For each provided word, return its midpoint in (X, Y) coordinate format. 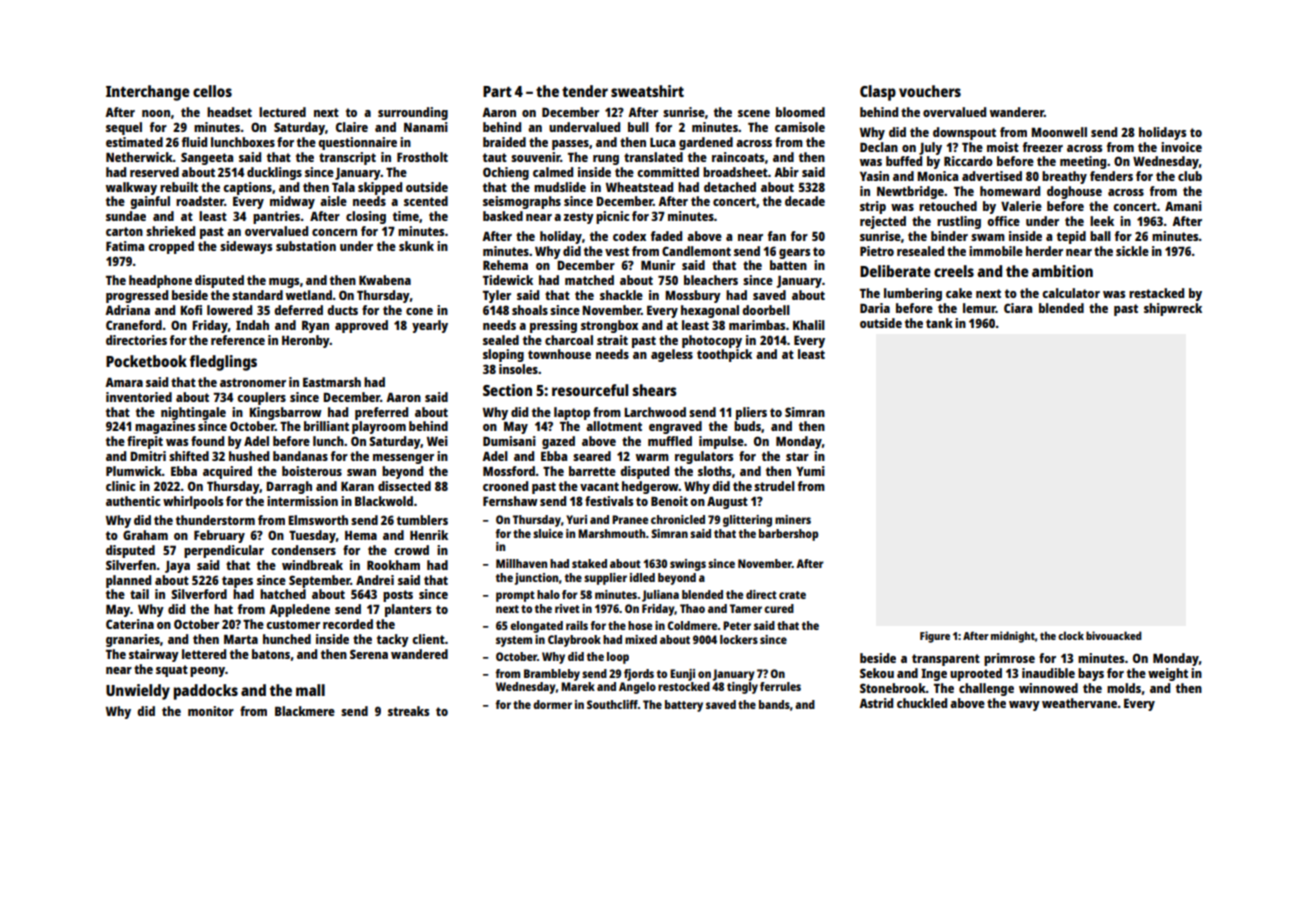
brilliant (326, 426)
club (1190, 176)
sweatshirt (647, 91)
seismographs (522, 202)
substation (306, 246)
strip (873, 207)
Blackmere (305, 711)
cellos (212, 91)
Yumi (810, 471)
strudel (774, 486)
